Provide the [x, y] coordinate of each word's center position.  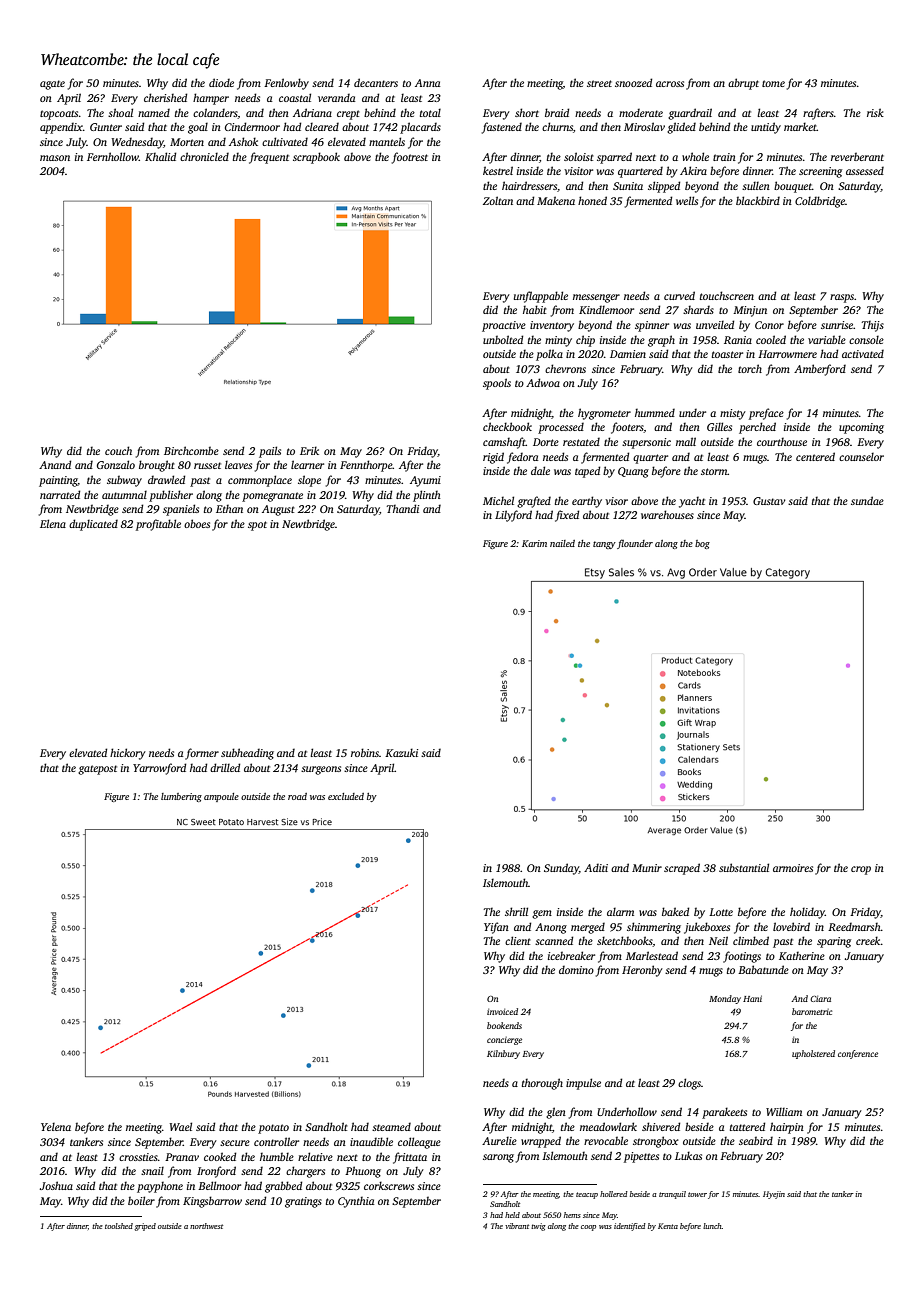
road [297, 796]
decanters [376, 82]
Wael [181, 1126]
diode [221, 82]
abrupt [743, 84]
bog [702, 544]
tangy [604, 545]
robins [365, 752]
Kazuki [401, 752]
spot [257, 526]
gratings [303, 1202]
